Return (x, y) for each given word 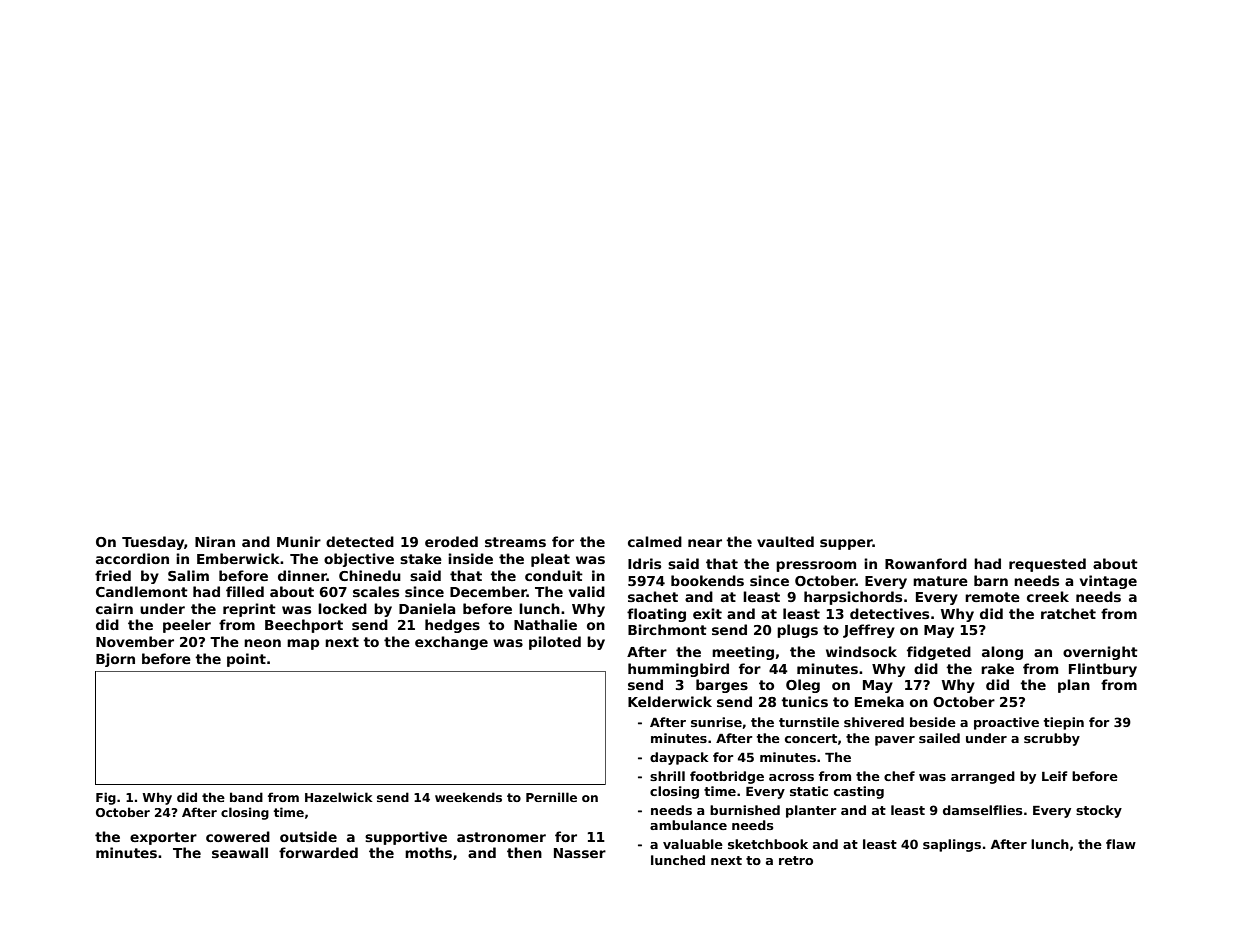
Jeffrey (869, 631)
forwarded (318, 852)
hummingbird (678, 670)
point (246, 660)
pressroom (816, 566)
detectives (889, 613)
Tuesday (153, 543)
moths (428, 852)
